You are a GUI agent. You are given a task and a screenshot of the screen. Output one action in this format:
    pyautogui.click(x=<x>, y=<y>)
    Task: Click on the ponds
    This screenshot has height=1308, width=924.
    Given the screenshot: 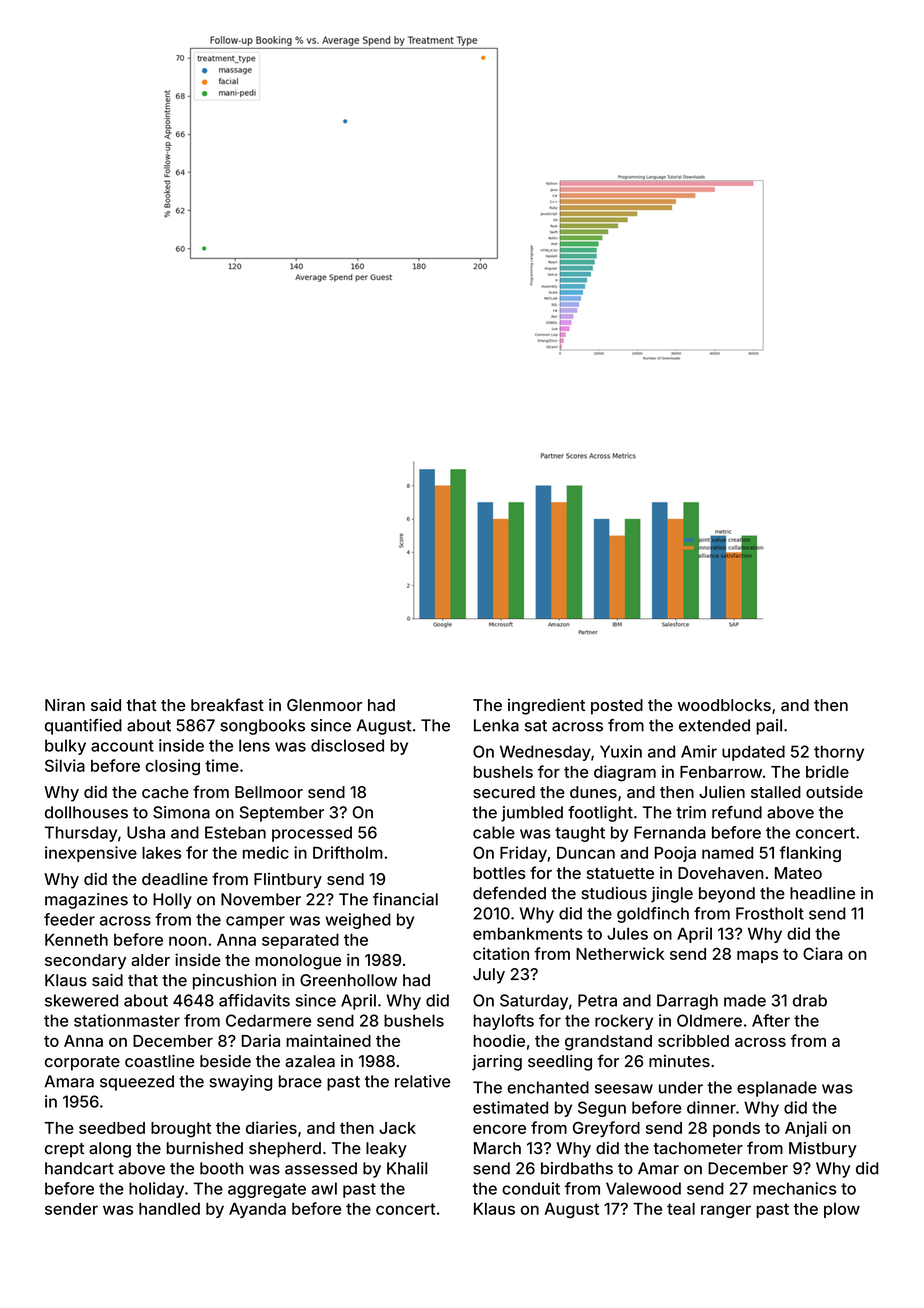 What is the action you would take?
    pyautogui.click(x=736, y=1129)
